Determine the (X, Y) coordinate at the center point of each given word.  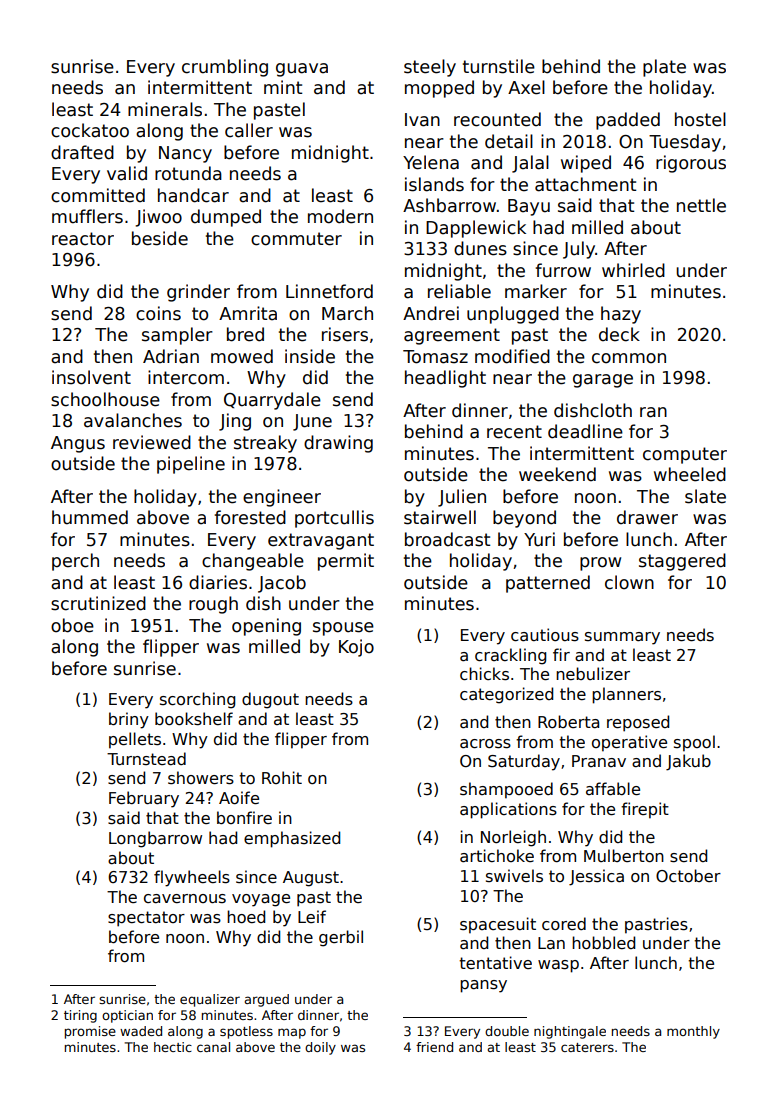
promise (90, 1032)
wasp (558, 966)
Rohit (282, 777)
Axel (526, 87)
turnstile (499, 66)
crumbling (225, 68)
